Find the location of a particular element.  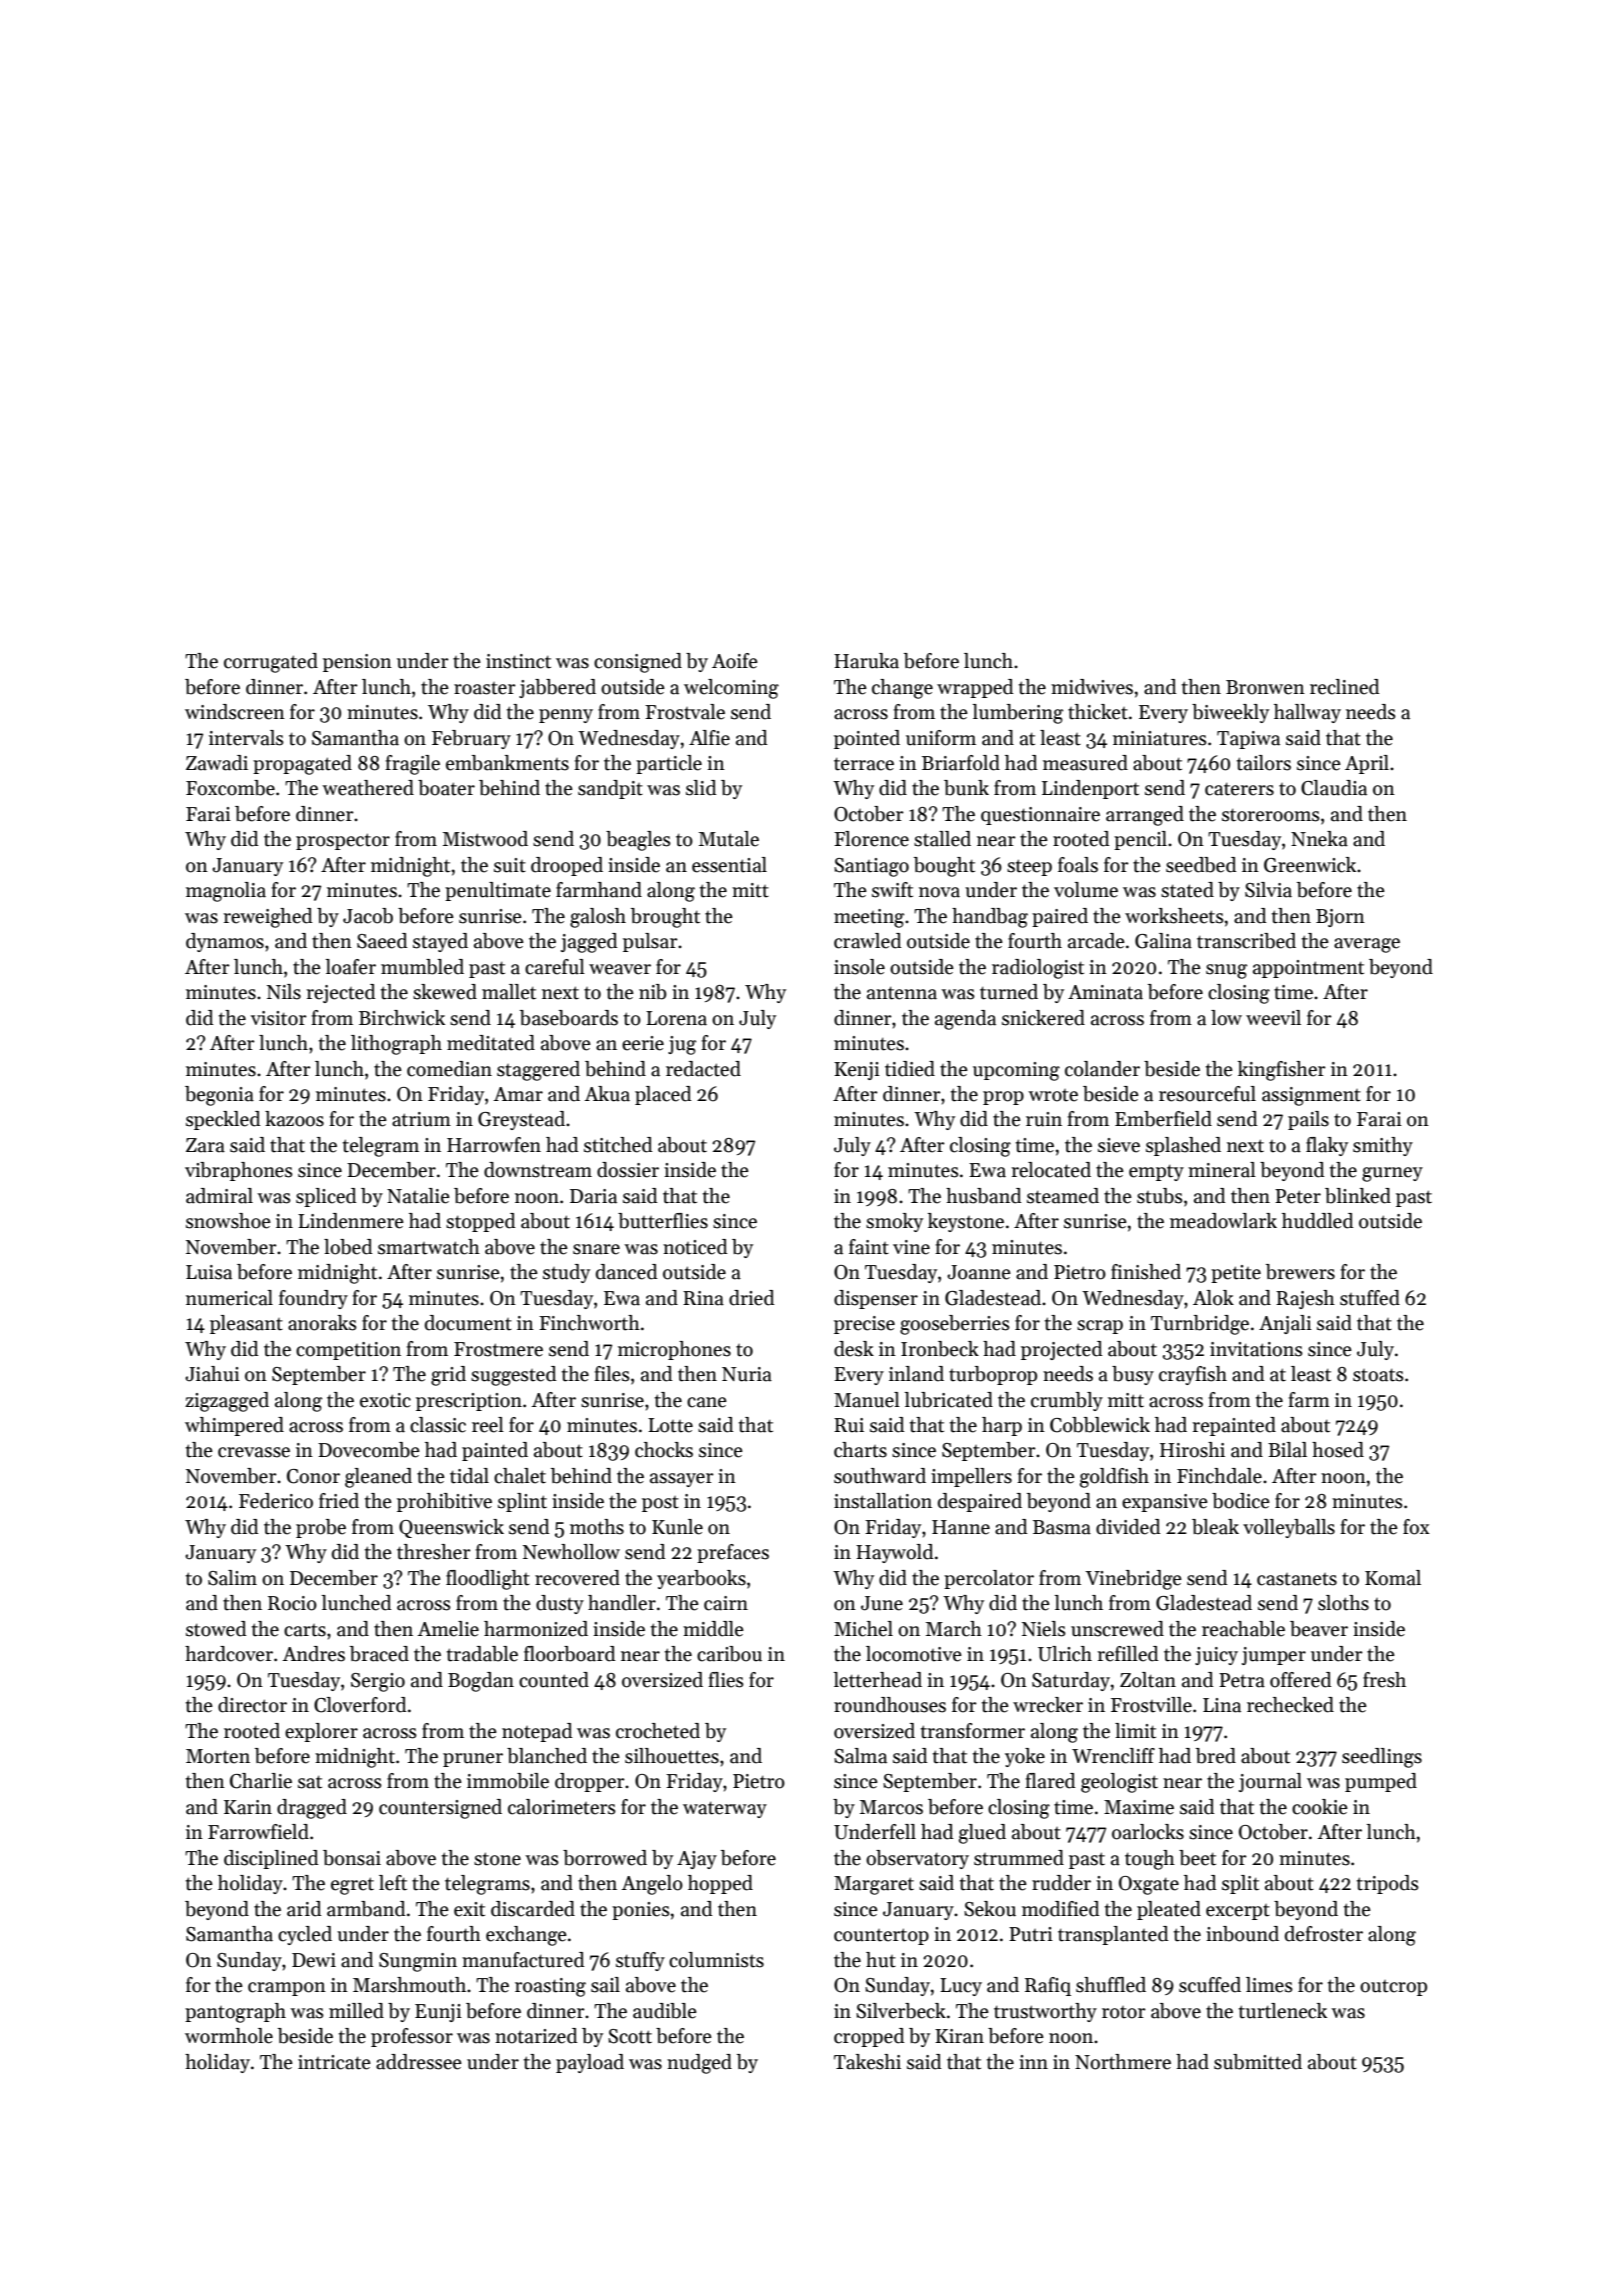

Bilal is located at coordinates (1287, 1450).
